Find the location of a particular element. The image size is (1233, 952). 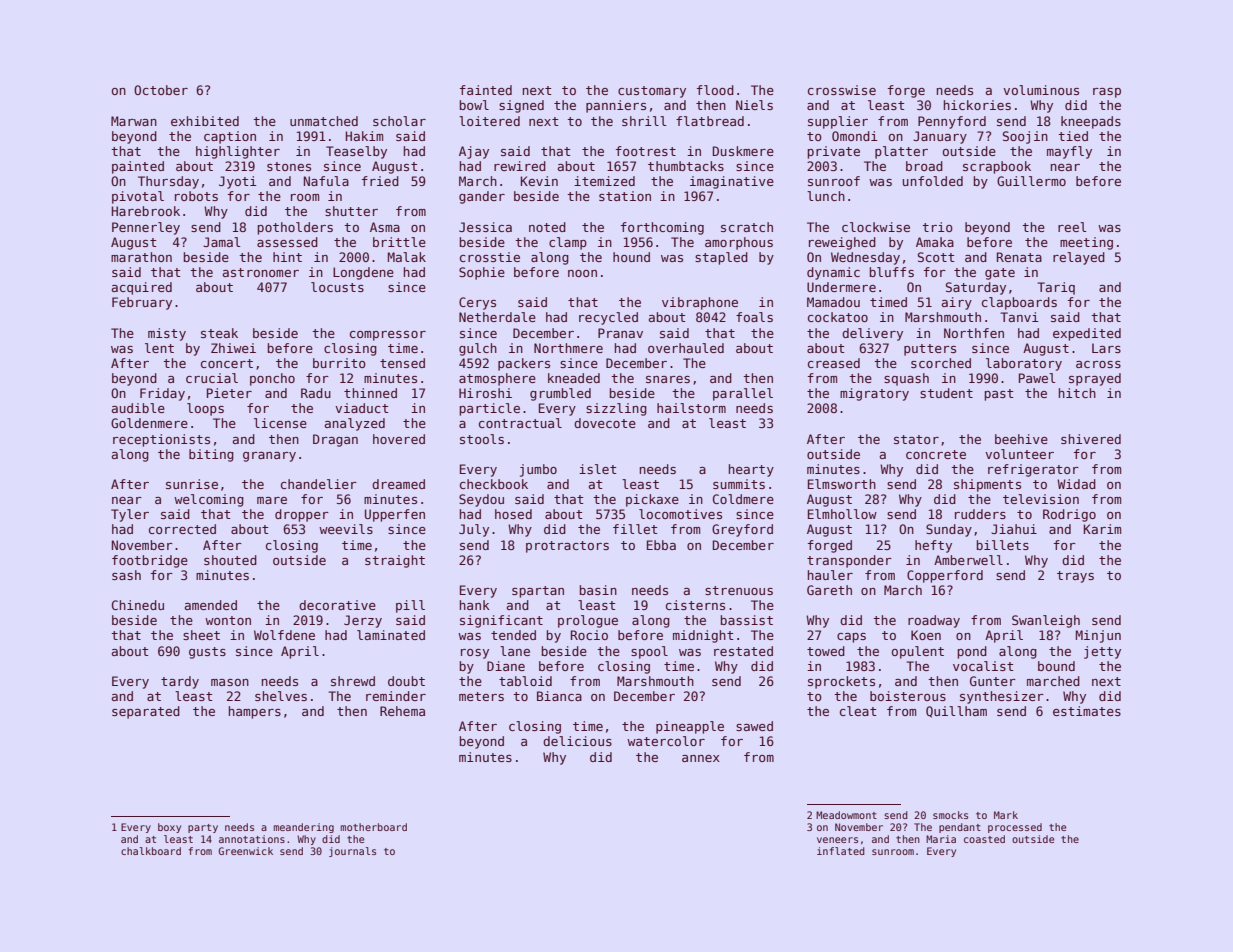

loitered is located at coordinates (489, 121).
